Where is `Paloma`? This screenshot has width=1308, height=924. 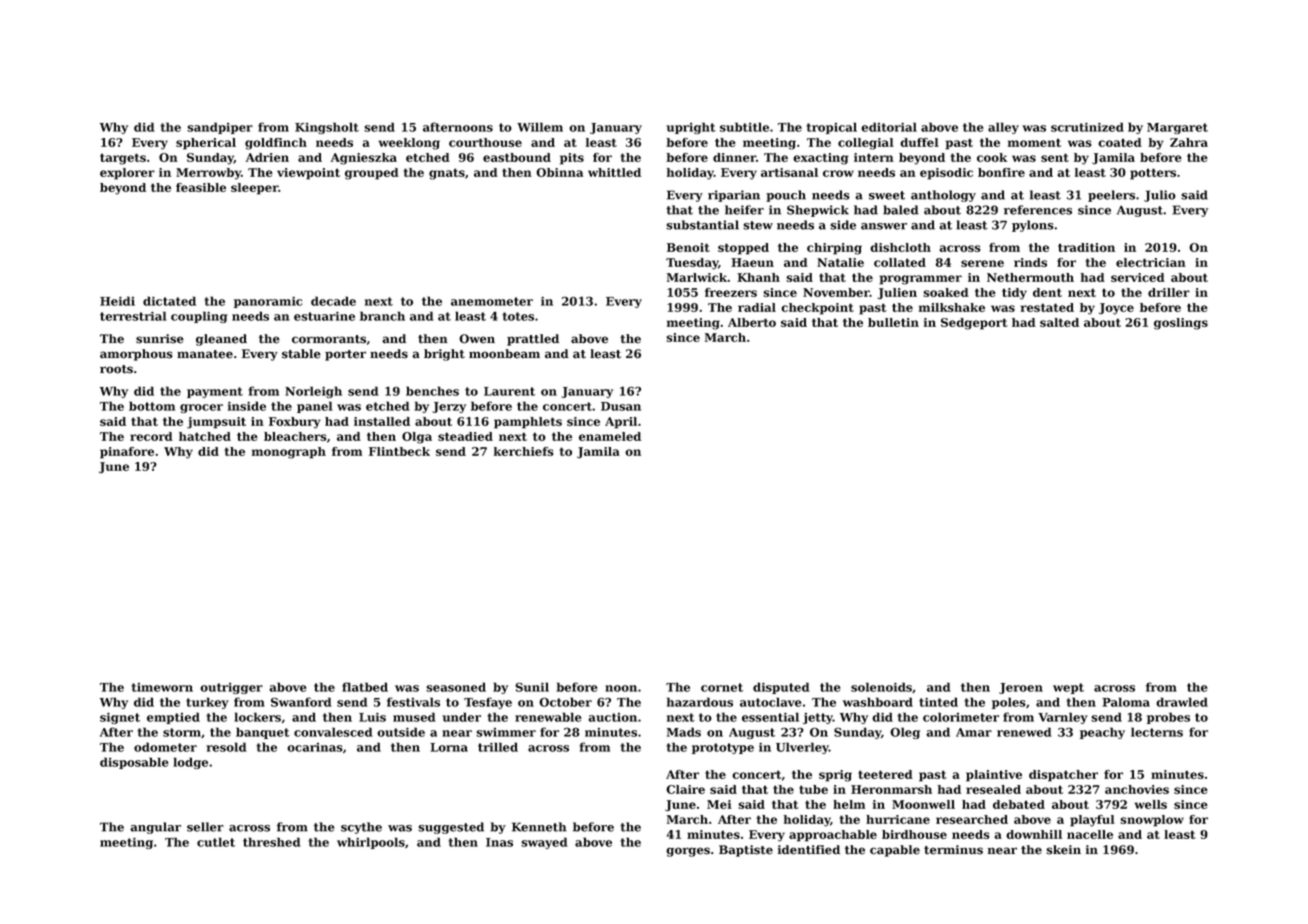 Paloma is located at coordinates (1126, 702).
